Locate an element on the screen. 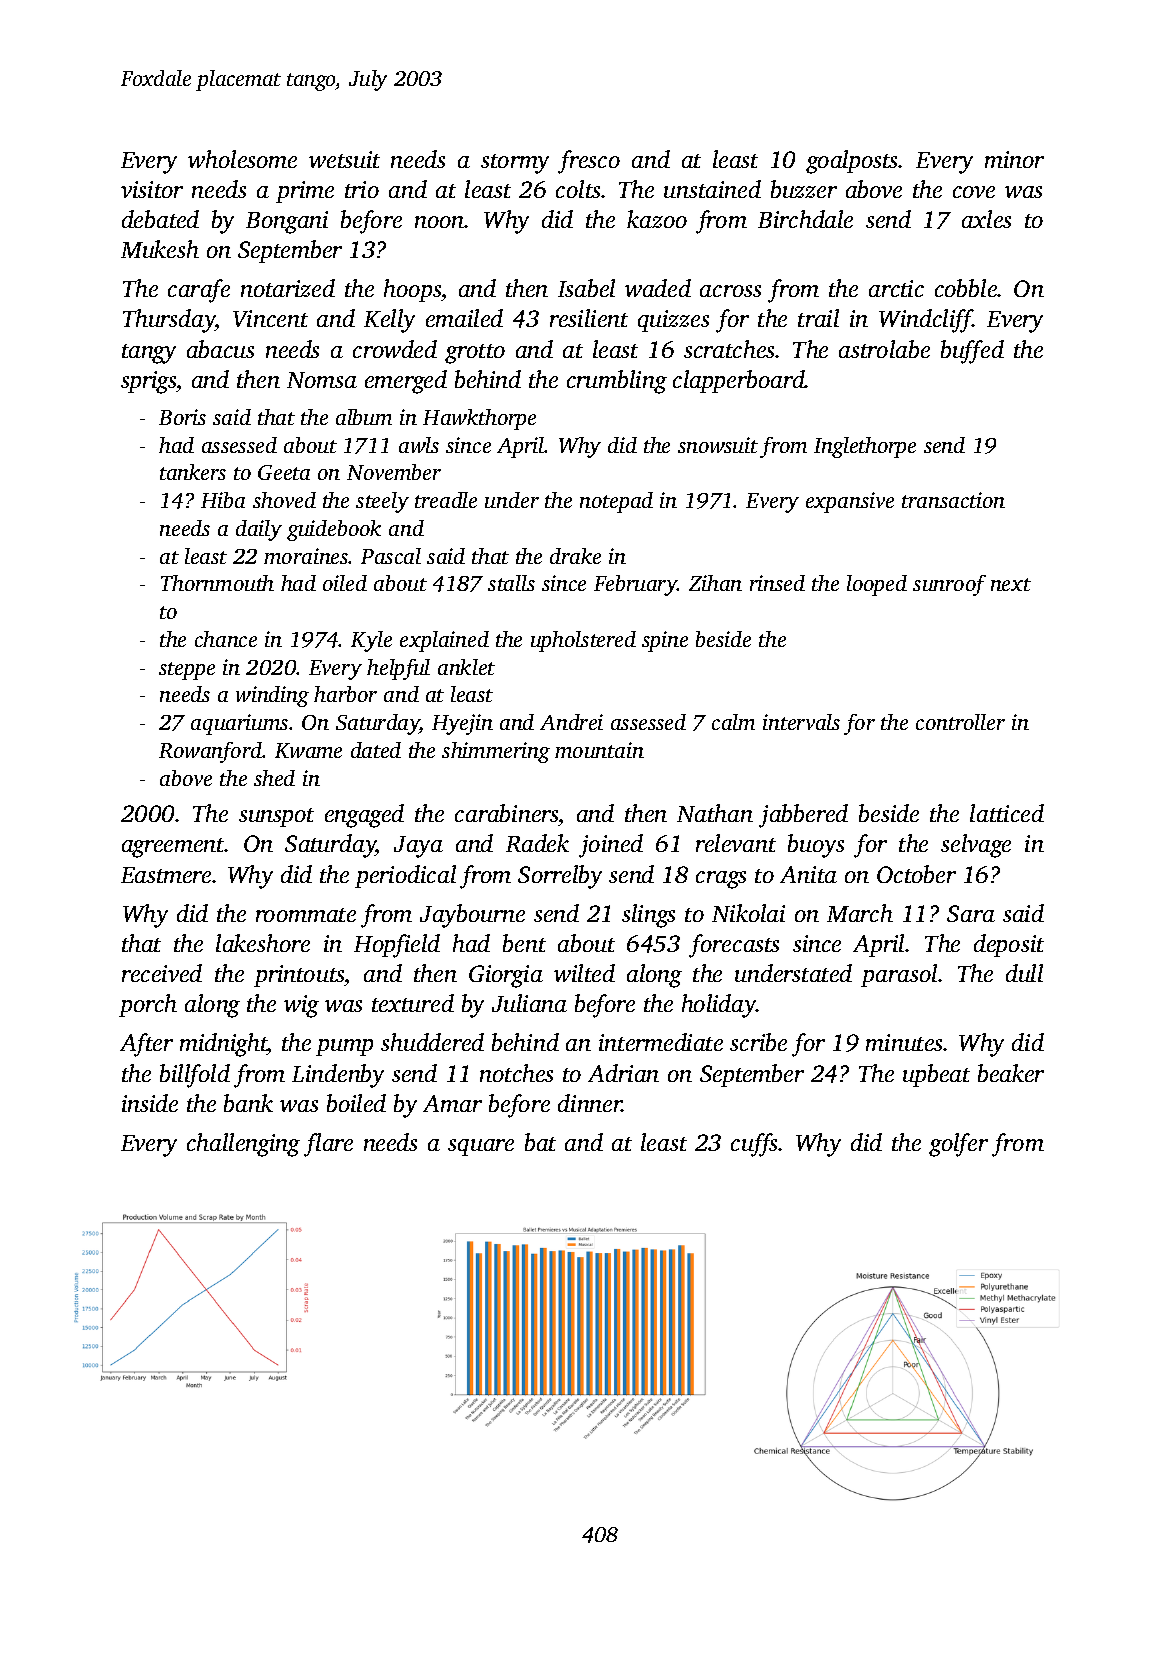  cobble is located at coordinates (966, 288).
